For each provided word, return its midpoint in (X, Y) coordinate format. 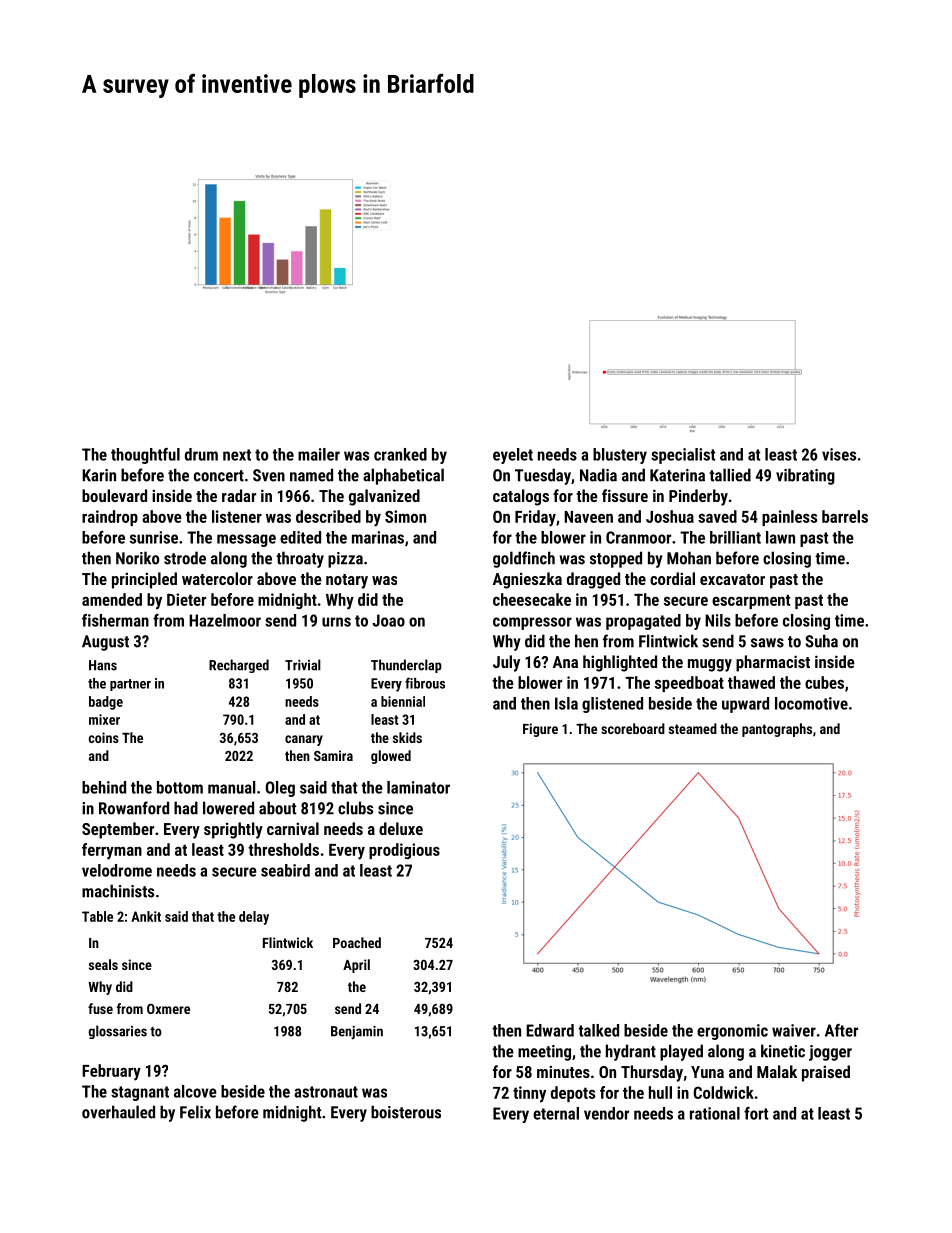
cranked (400, 454)
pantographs (777, 730)
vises (839, 454)
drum (201, 454)
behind (104, 787)
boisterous (406, 1112)
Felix (195, 1112)
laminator (418, 787)
